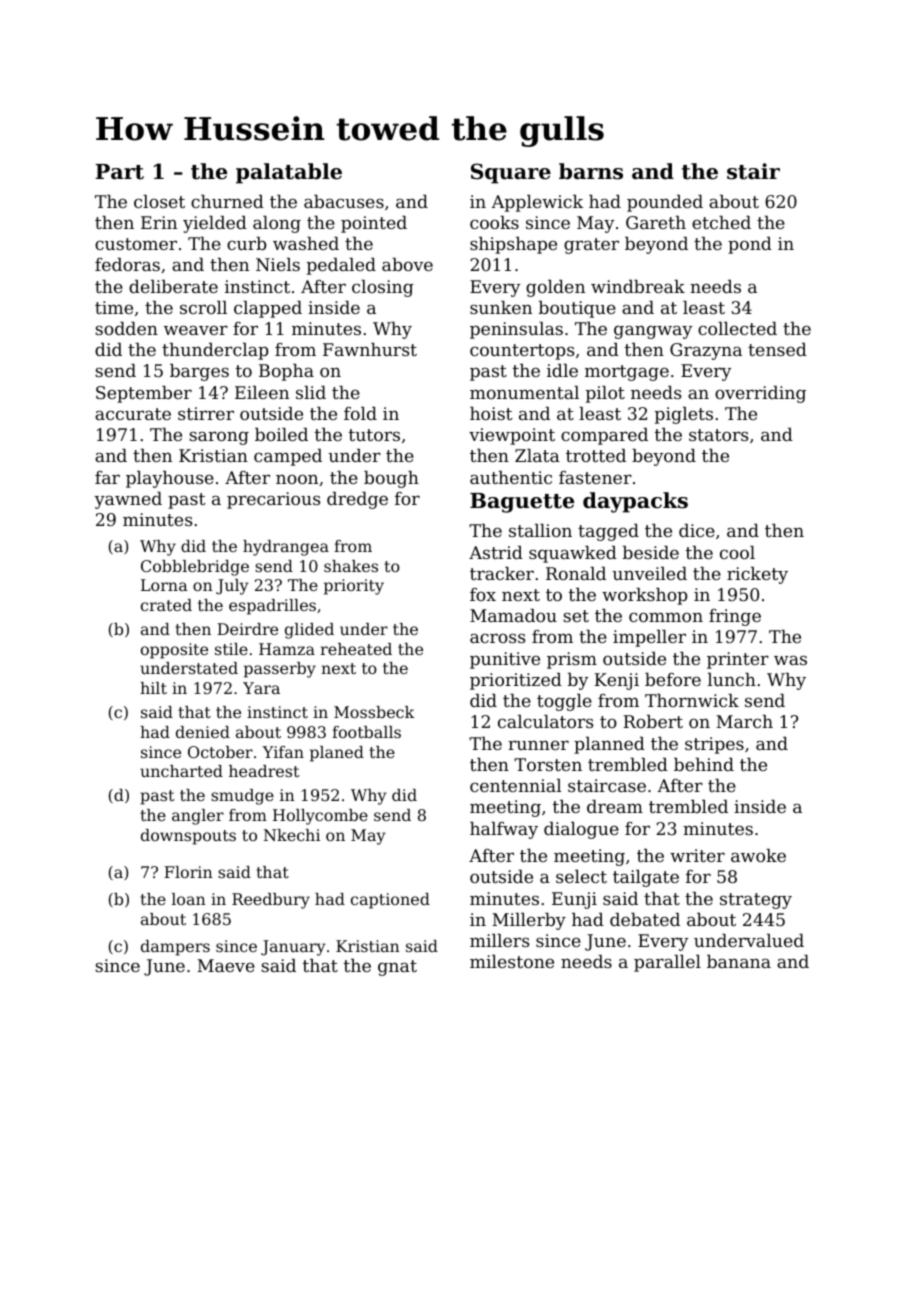  Describe the element at coordinates (537, 203) in the screenshot. I see `Applewick` at that location.
